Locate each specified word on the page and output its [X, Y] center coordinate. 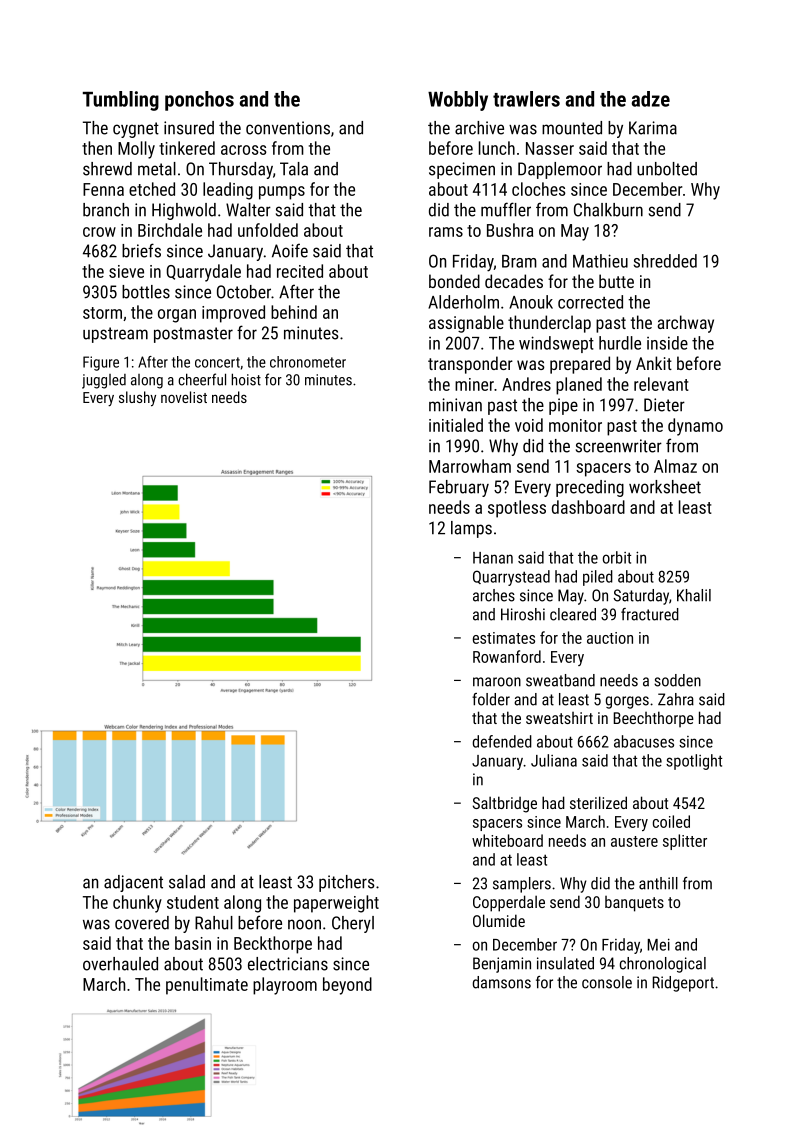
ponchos [199, 101]
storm [102, 313]
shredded [665, 261]
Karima [653, 128]
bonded [454, 281]
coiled [671, 821]
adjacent [133, 883]
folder [491, 699]
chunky [137, 904]
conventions [288, 128]
